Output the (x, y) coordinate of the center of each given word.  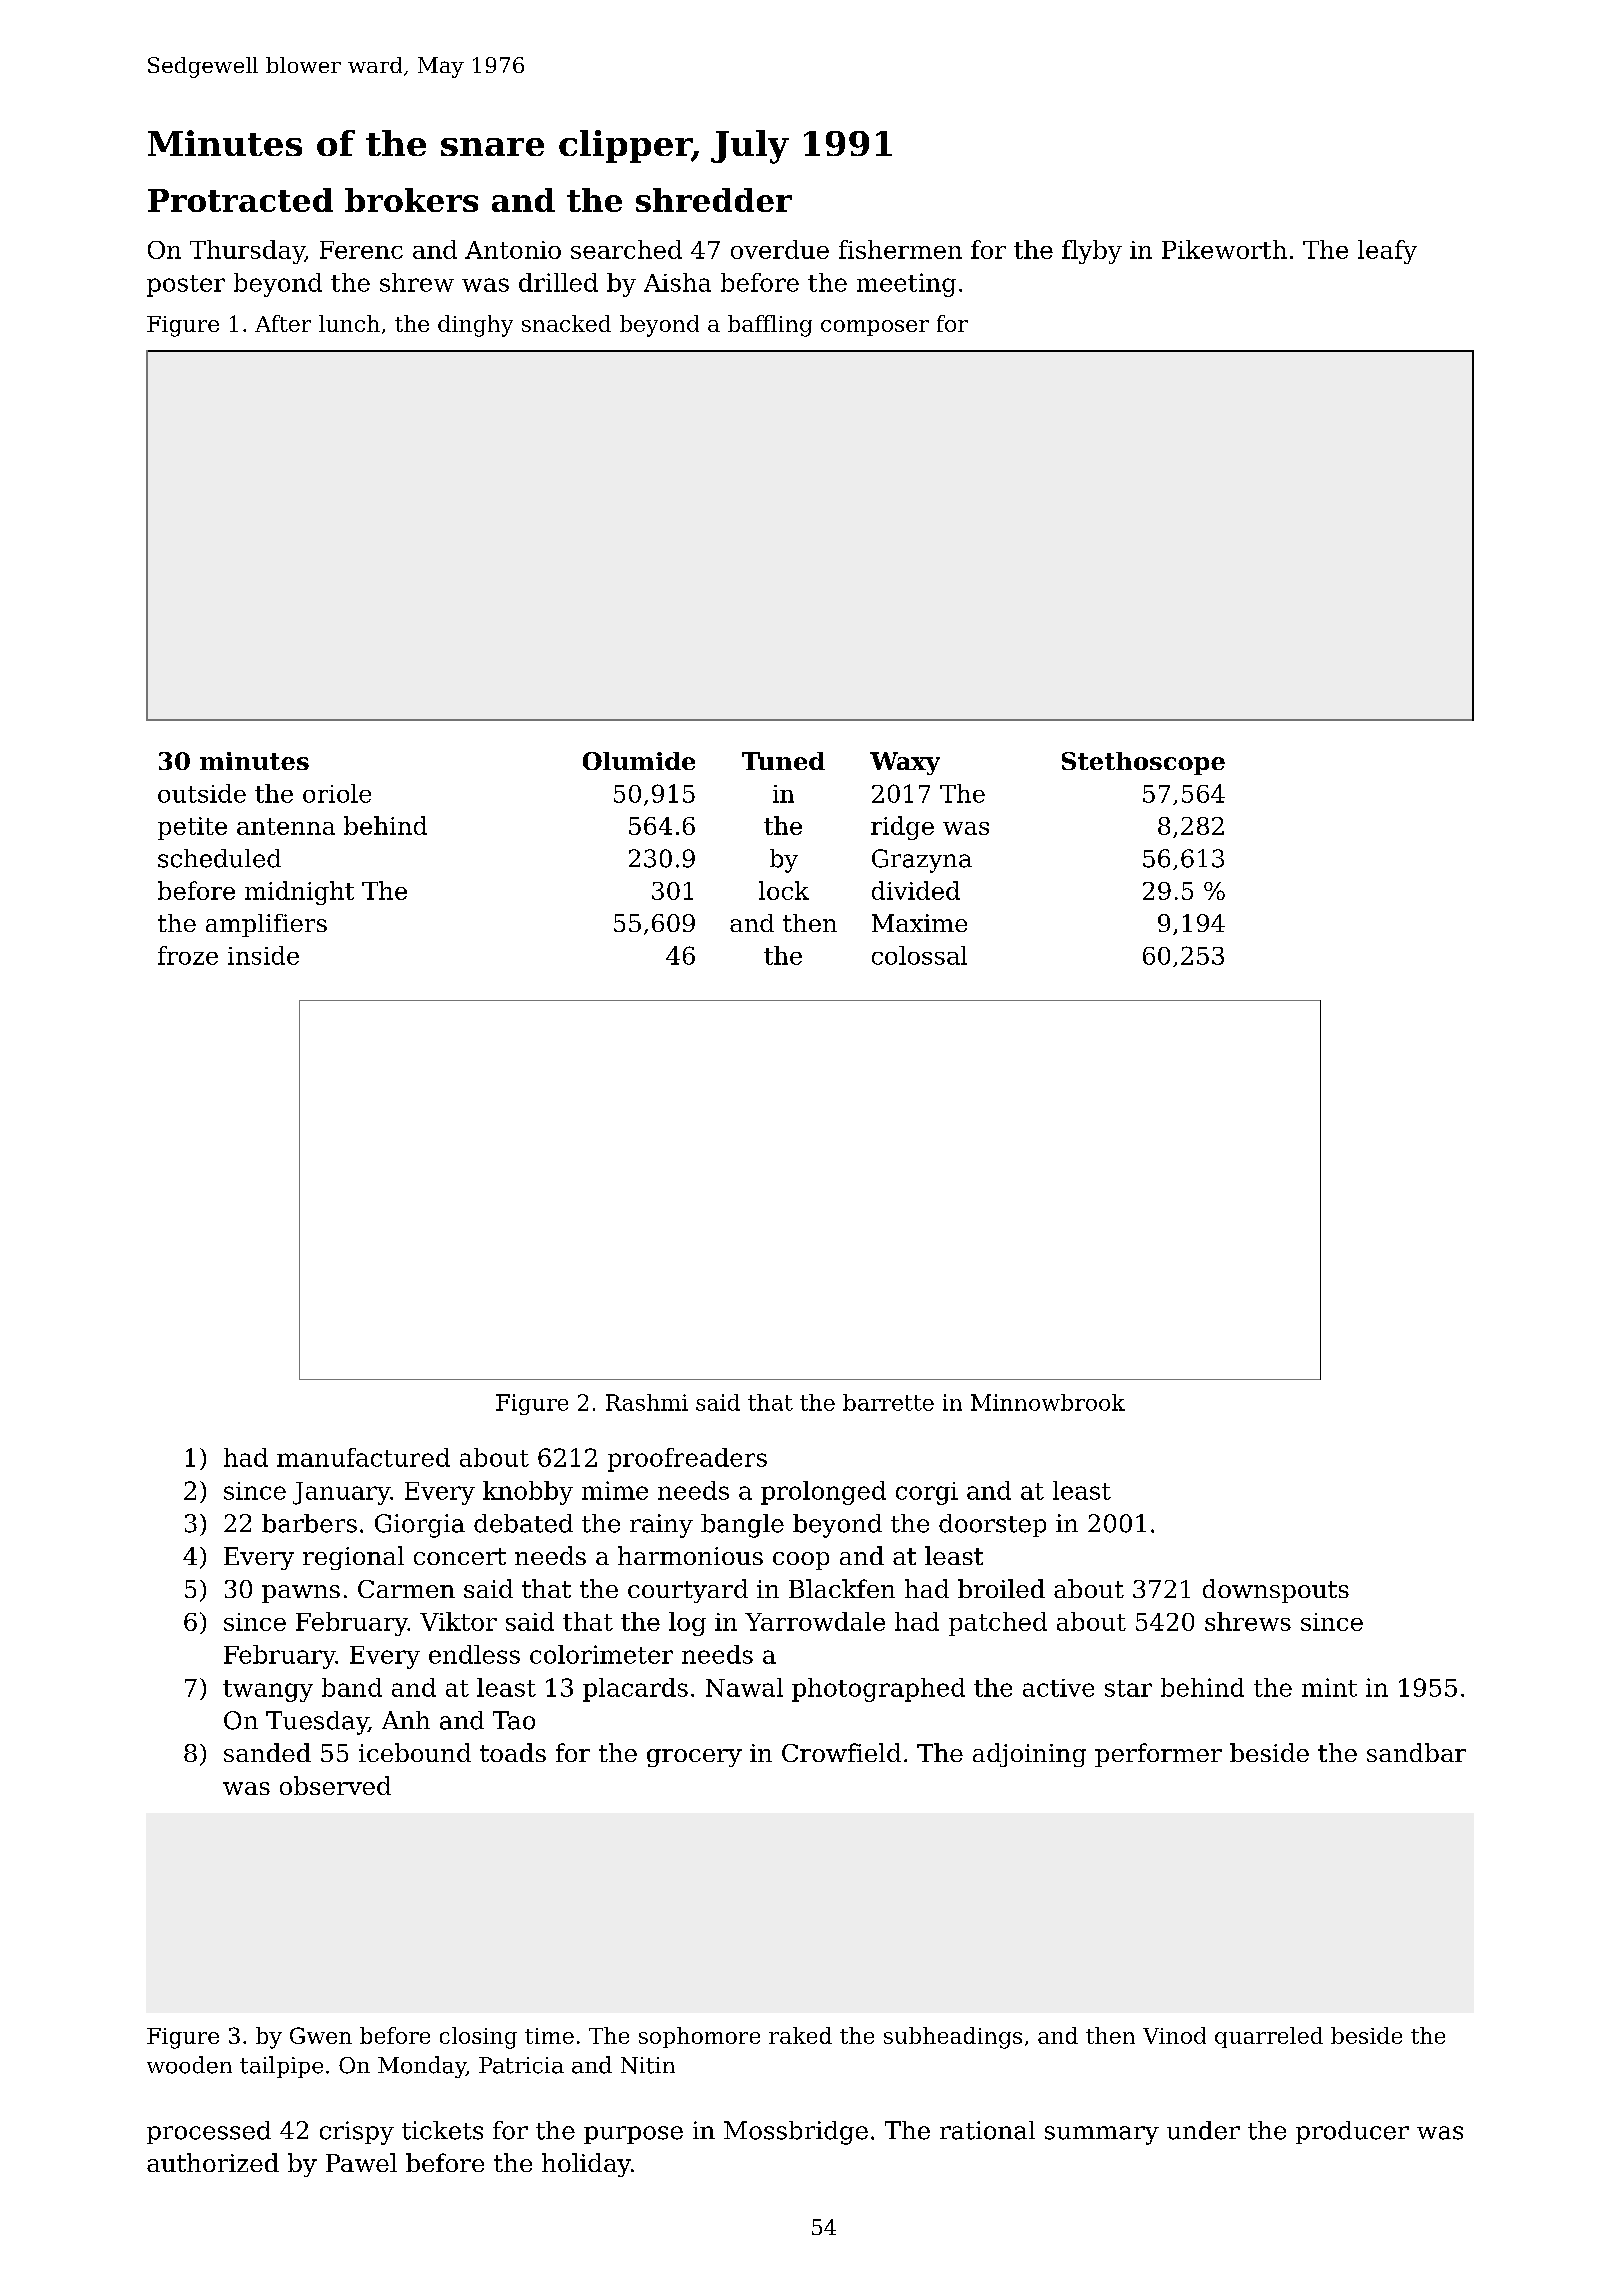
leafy (1387, 252)
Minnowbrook (1048, 1402)
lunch (349, 323)
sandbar (1416, 1752)
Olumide (639, 761)
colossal (919, 955)
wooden (189, 2065)
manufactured (363, 1457)
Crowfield (841, 1752)
